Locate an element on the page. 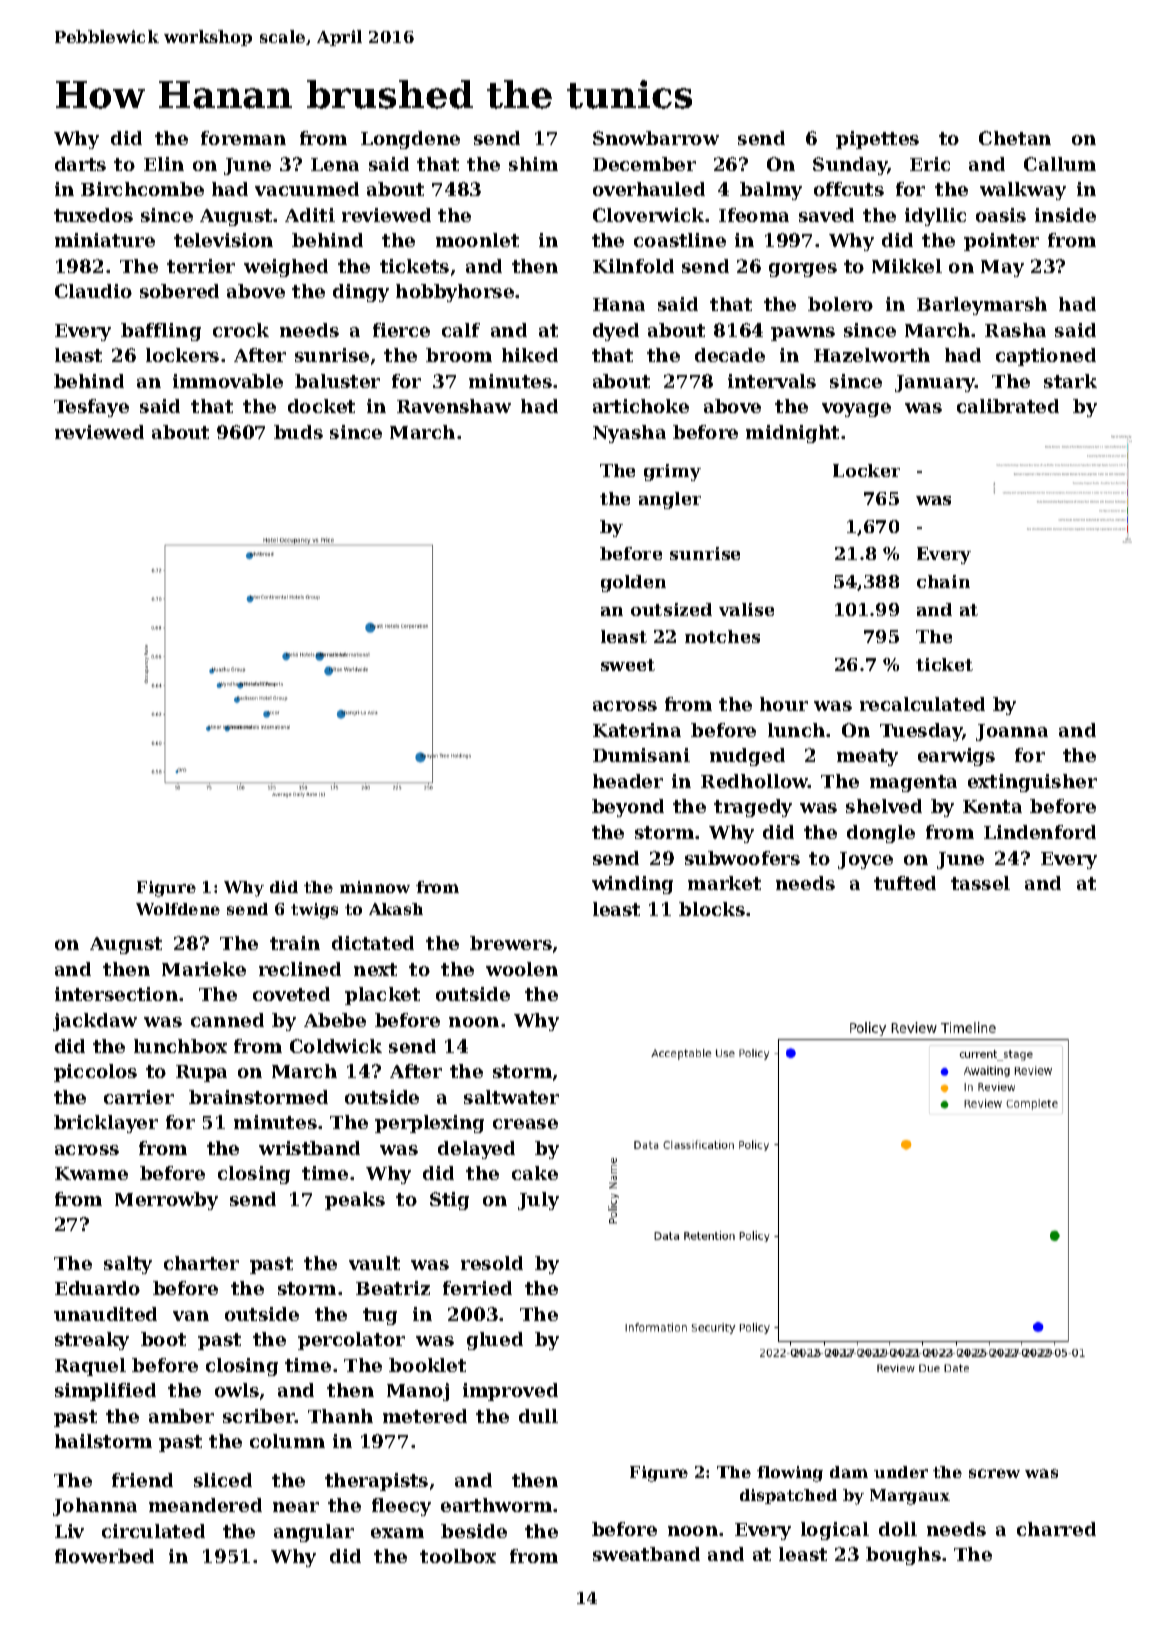 Image resolution: width=1151 pixels, height=1628 pixels. foreman is located at coordinates (243, 138).
